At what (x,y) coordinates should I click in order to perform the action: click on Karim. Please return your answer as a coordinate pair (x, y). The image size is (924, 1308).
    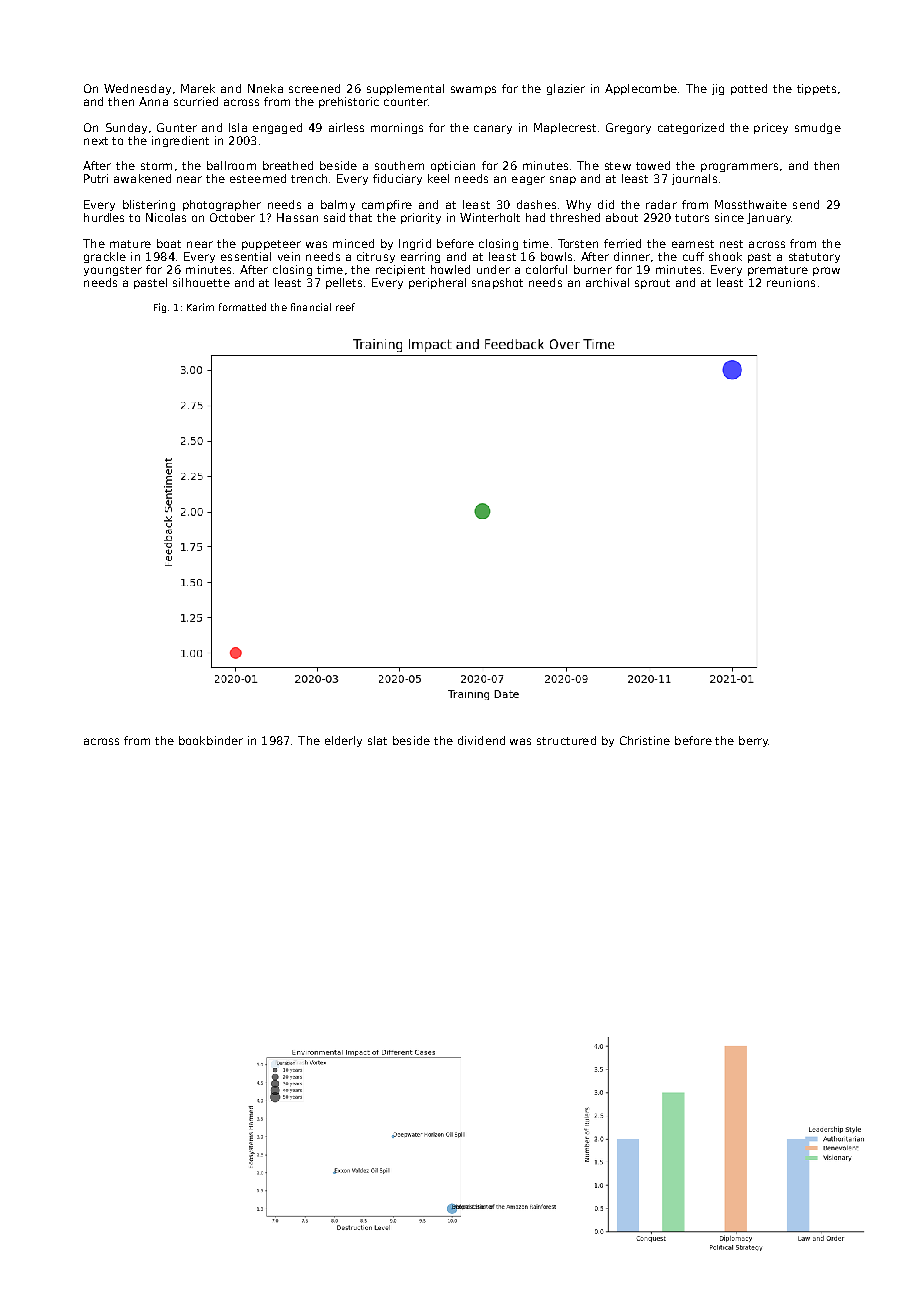
    Looking at the image, I should click on (200, 307).
